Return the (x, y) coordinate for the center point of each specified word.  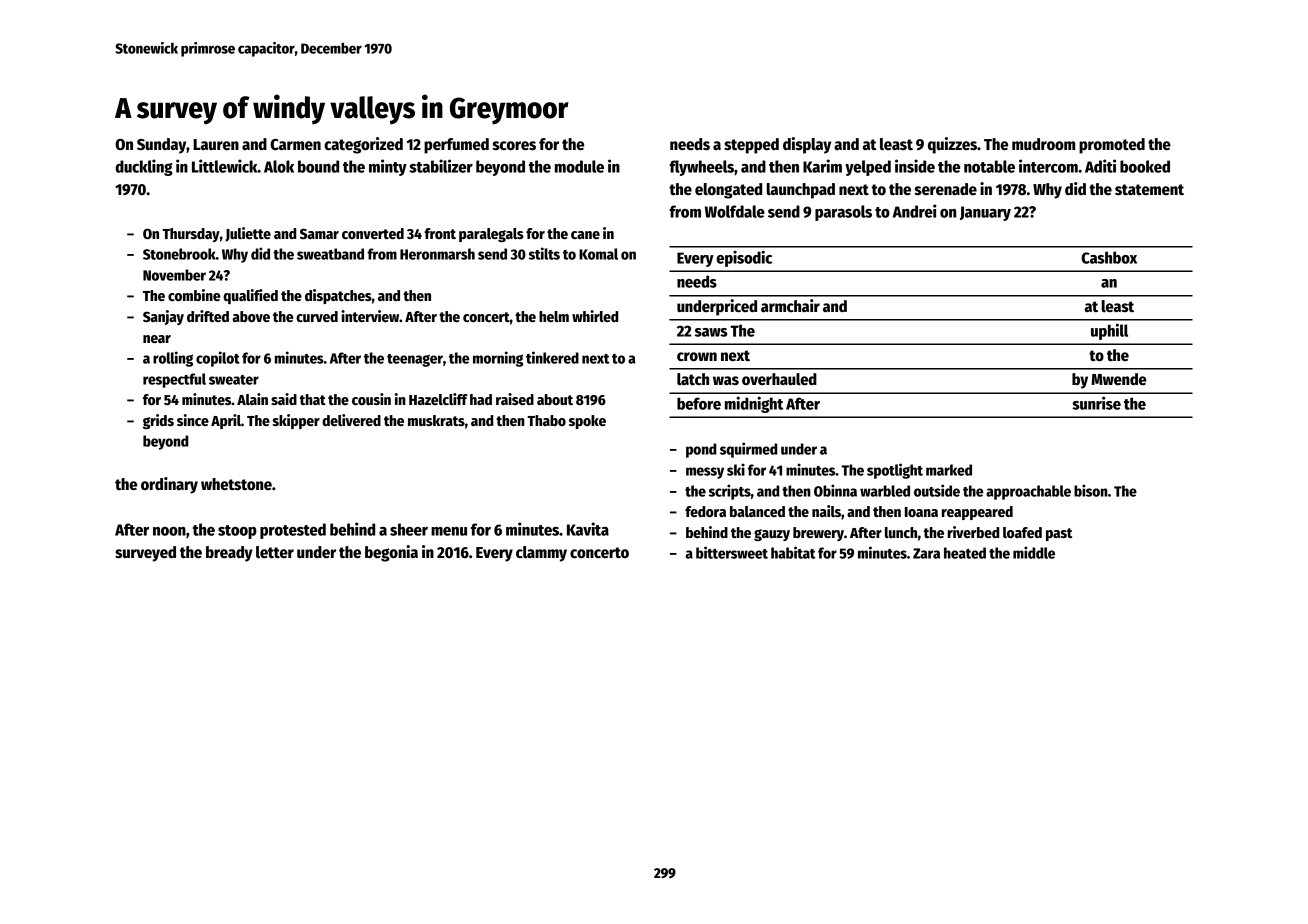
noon (169, 531)
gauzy (772, 535)
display (807, 145)
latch (693, 379)
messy (705, 473)
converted (373, 233)
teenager (415, 360)
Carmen (295, 145)
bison (1091, 490)
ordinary (169, 485)
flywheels (701, 168)
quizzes (952, 145)
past (1059, 534)
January (985, 213)
